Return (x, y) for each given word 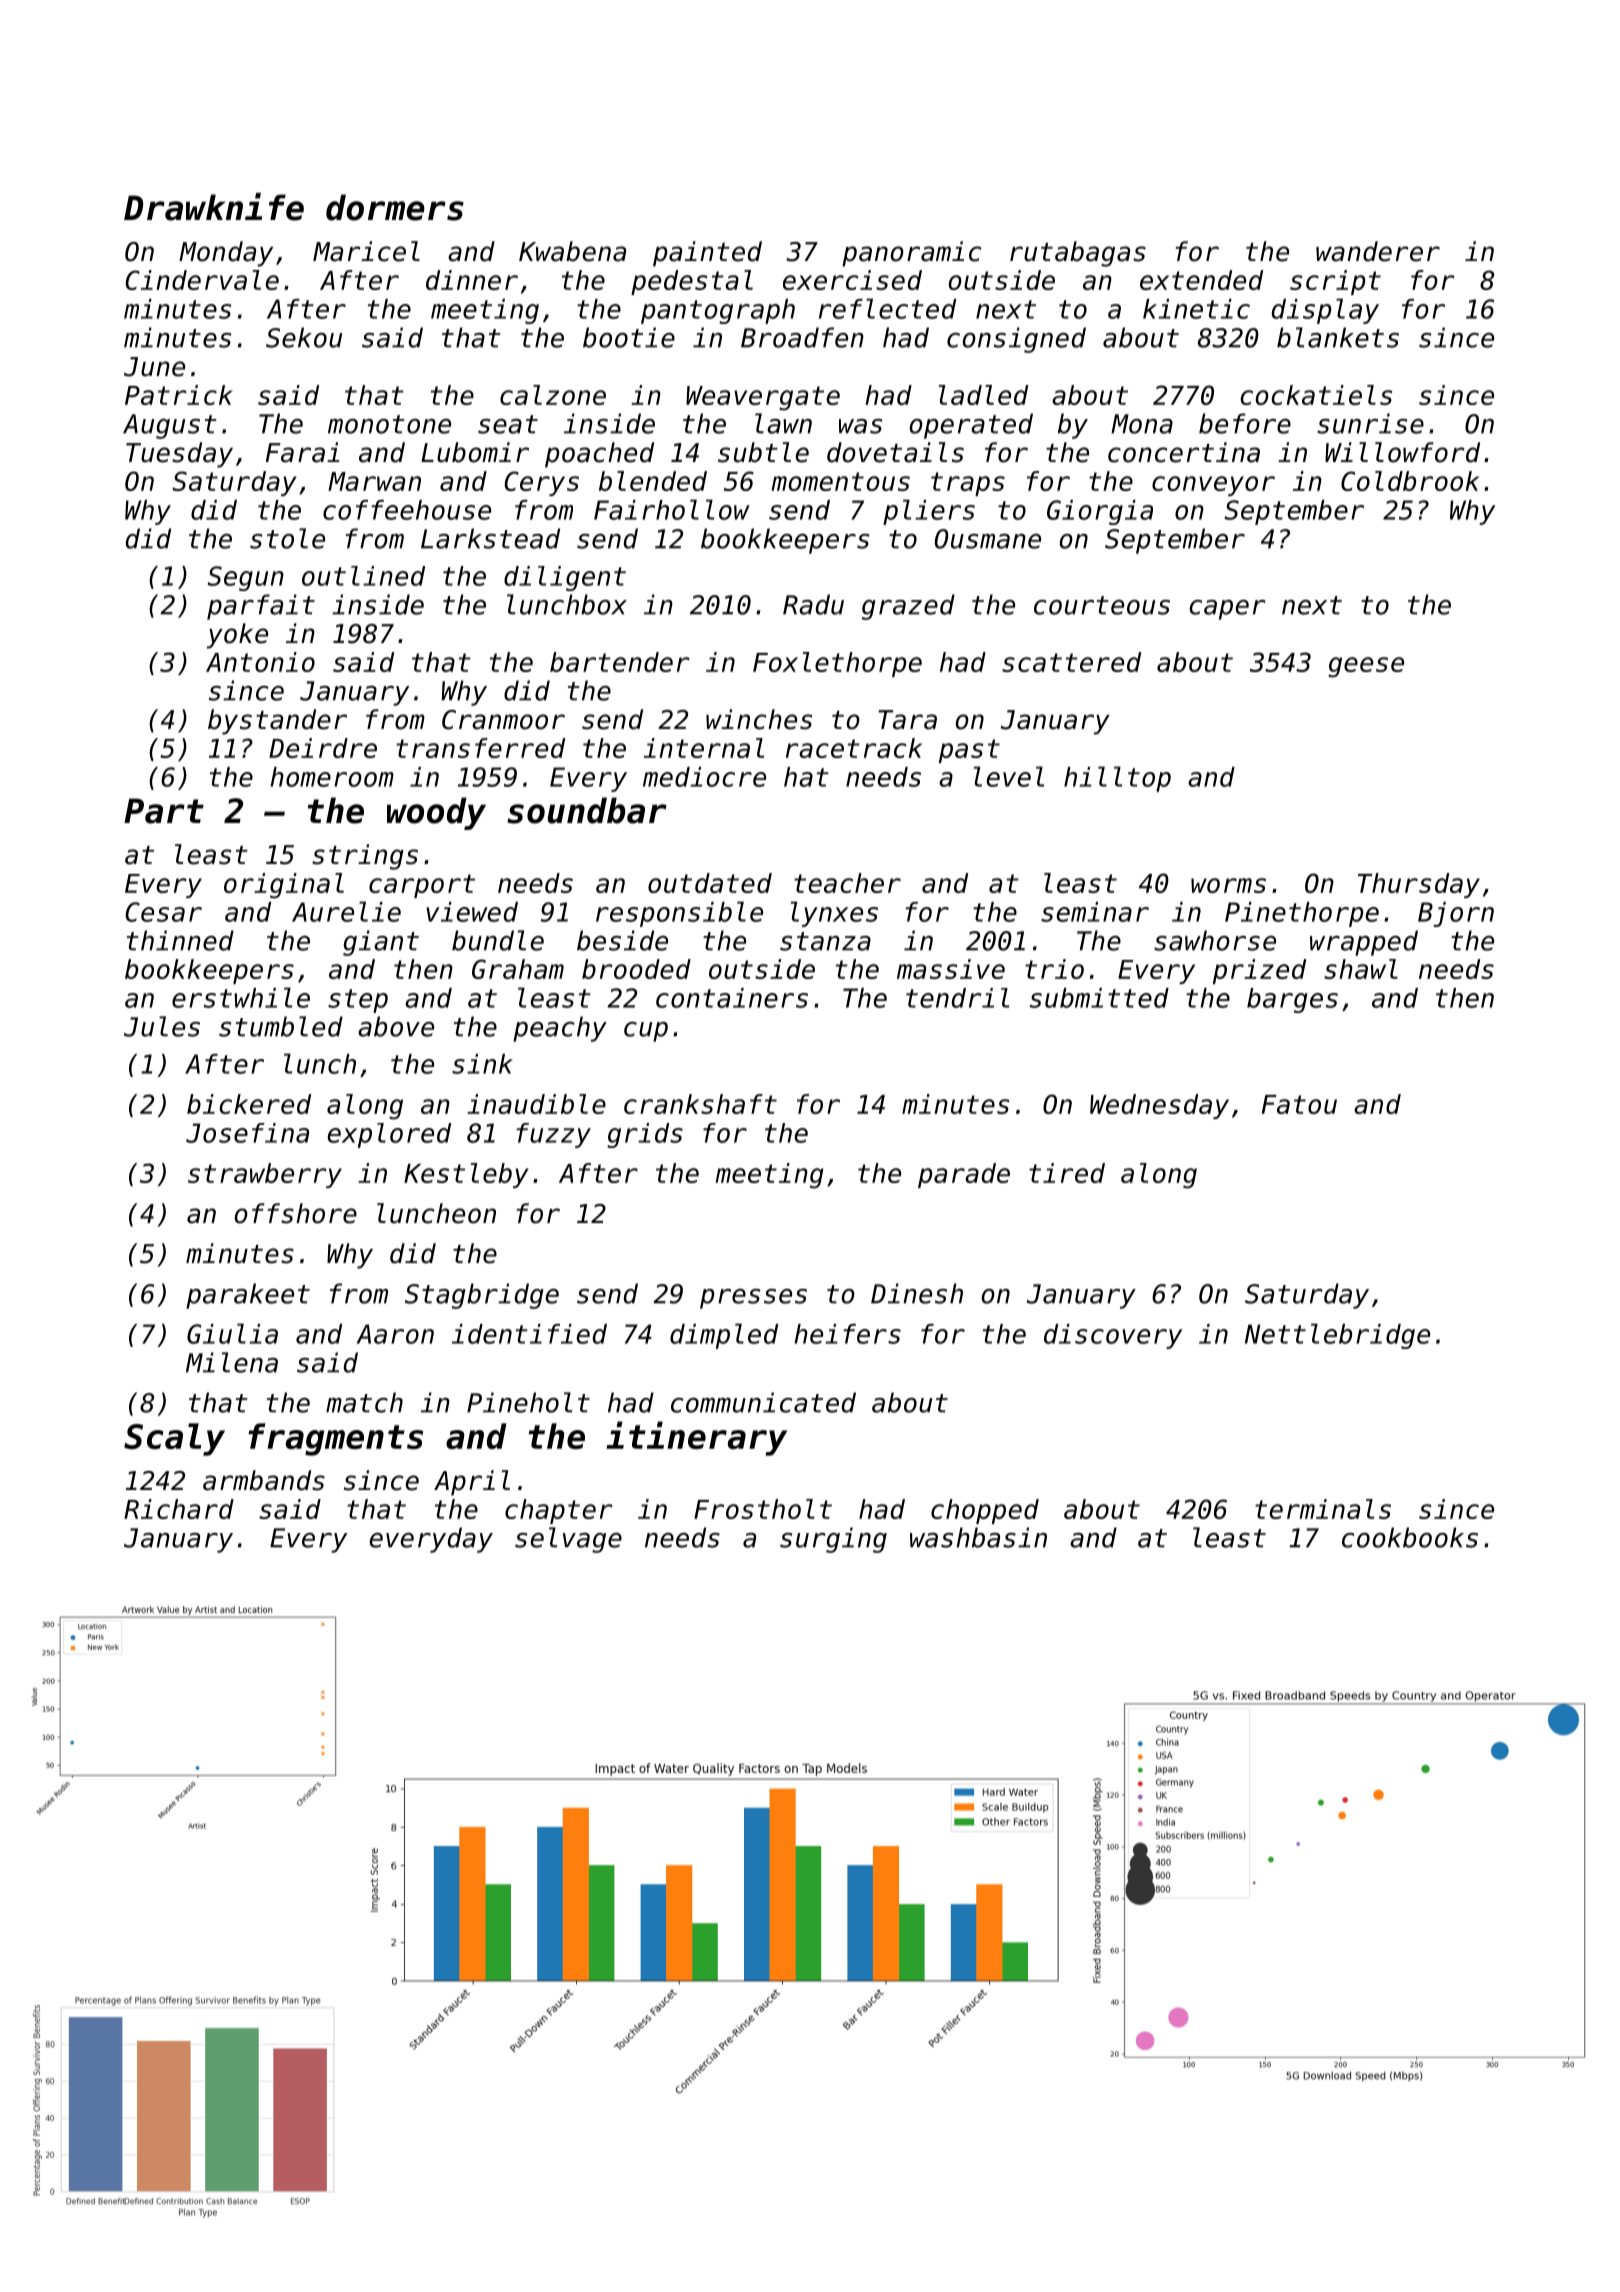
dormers (395, 207)
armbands (264, 1480)
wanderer (1378, 251)
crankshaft (700, 1104)
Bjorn (1456, 914)
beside (622, 940)
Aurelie (346, 911)
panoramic (911, 254)
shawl (1361, 969)
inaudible (536, 1104)
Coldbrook (1410, 481)
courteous (1102, 605)
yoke (237, 636)
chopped (985, 1511)
